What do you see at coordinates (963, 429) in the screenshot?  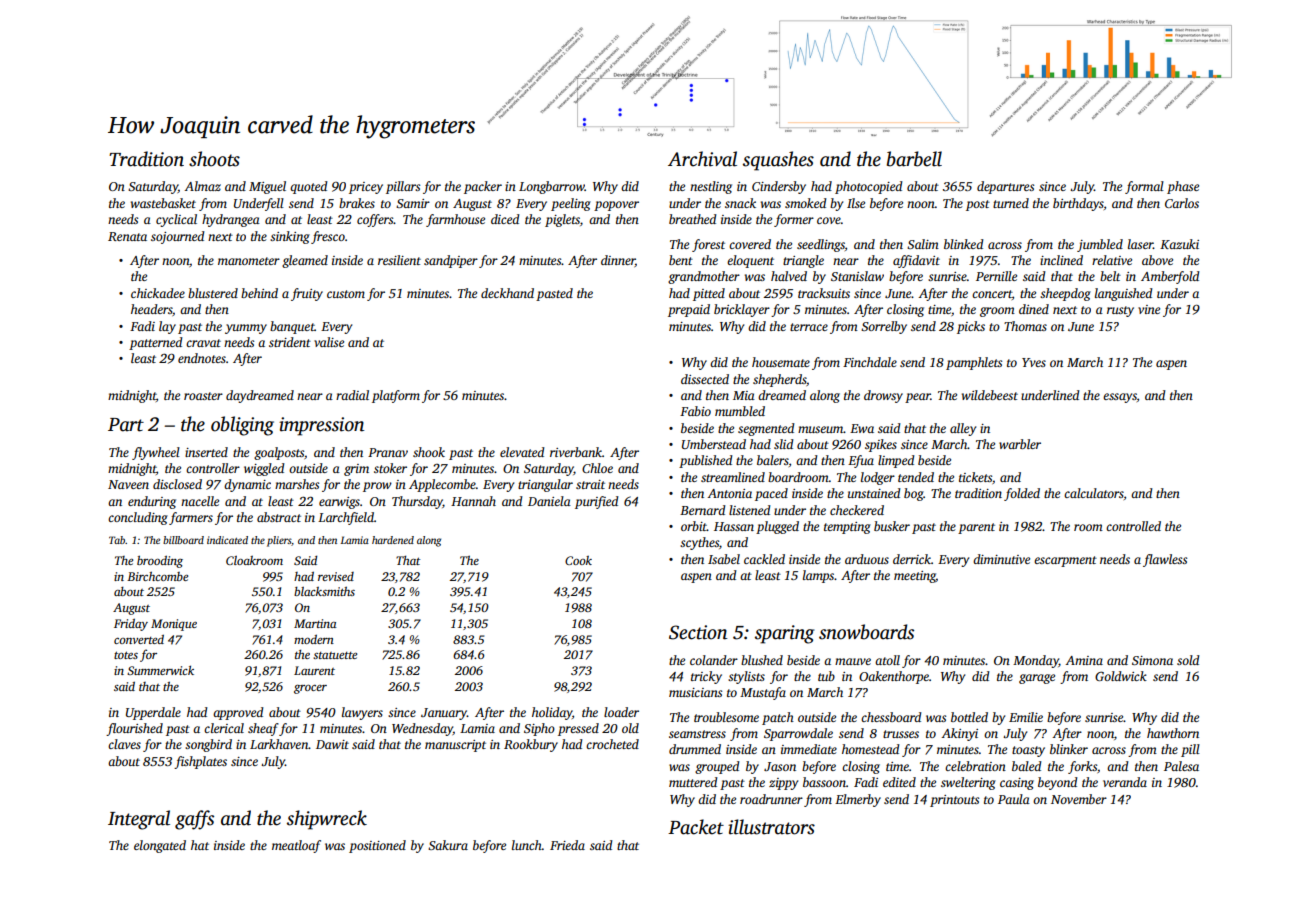 I see `alley` at bounding box center [963, 429].
